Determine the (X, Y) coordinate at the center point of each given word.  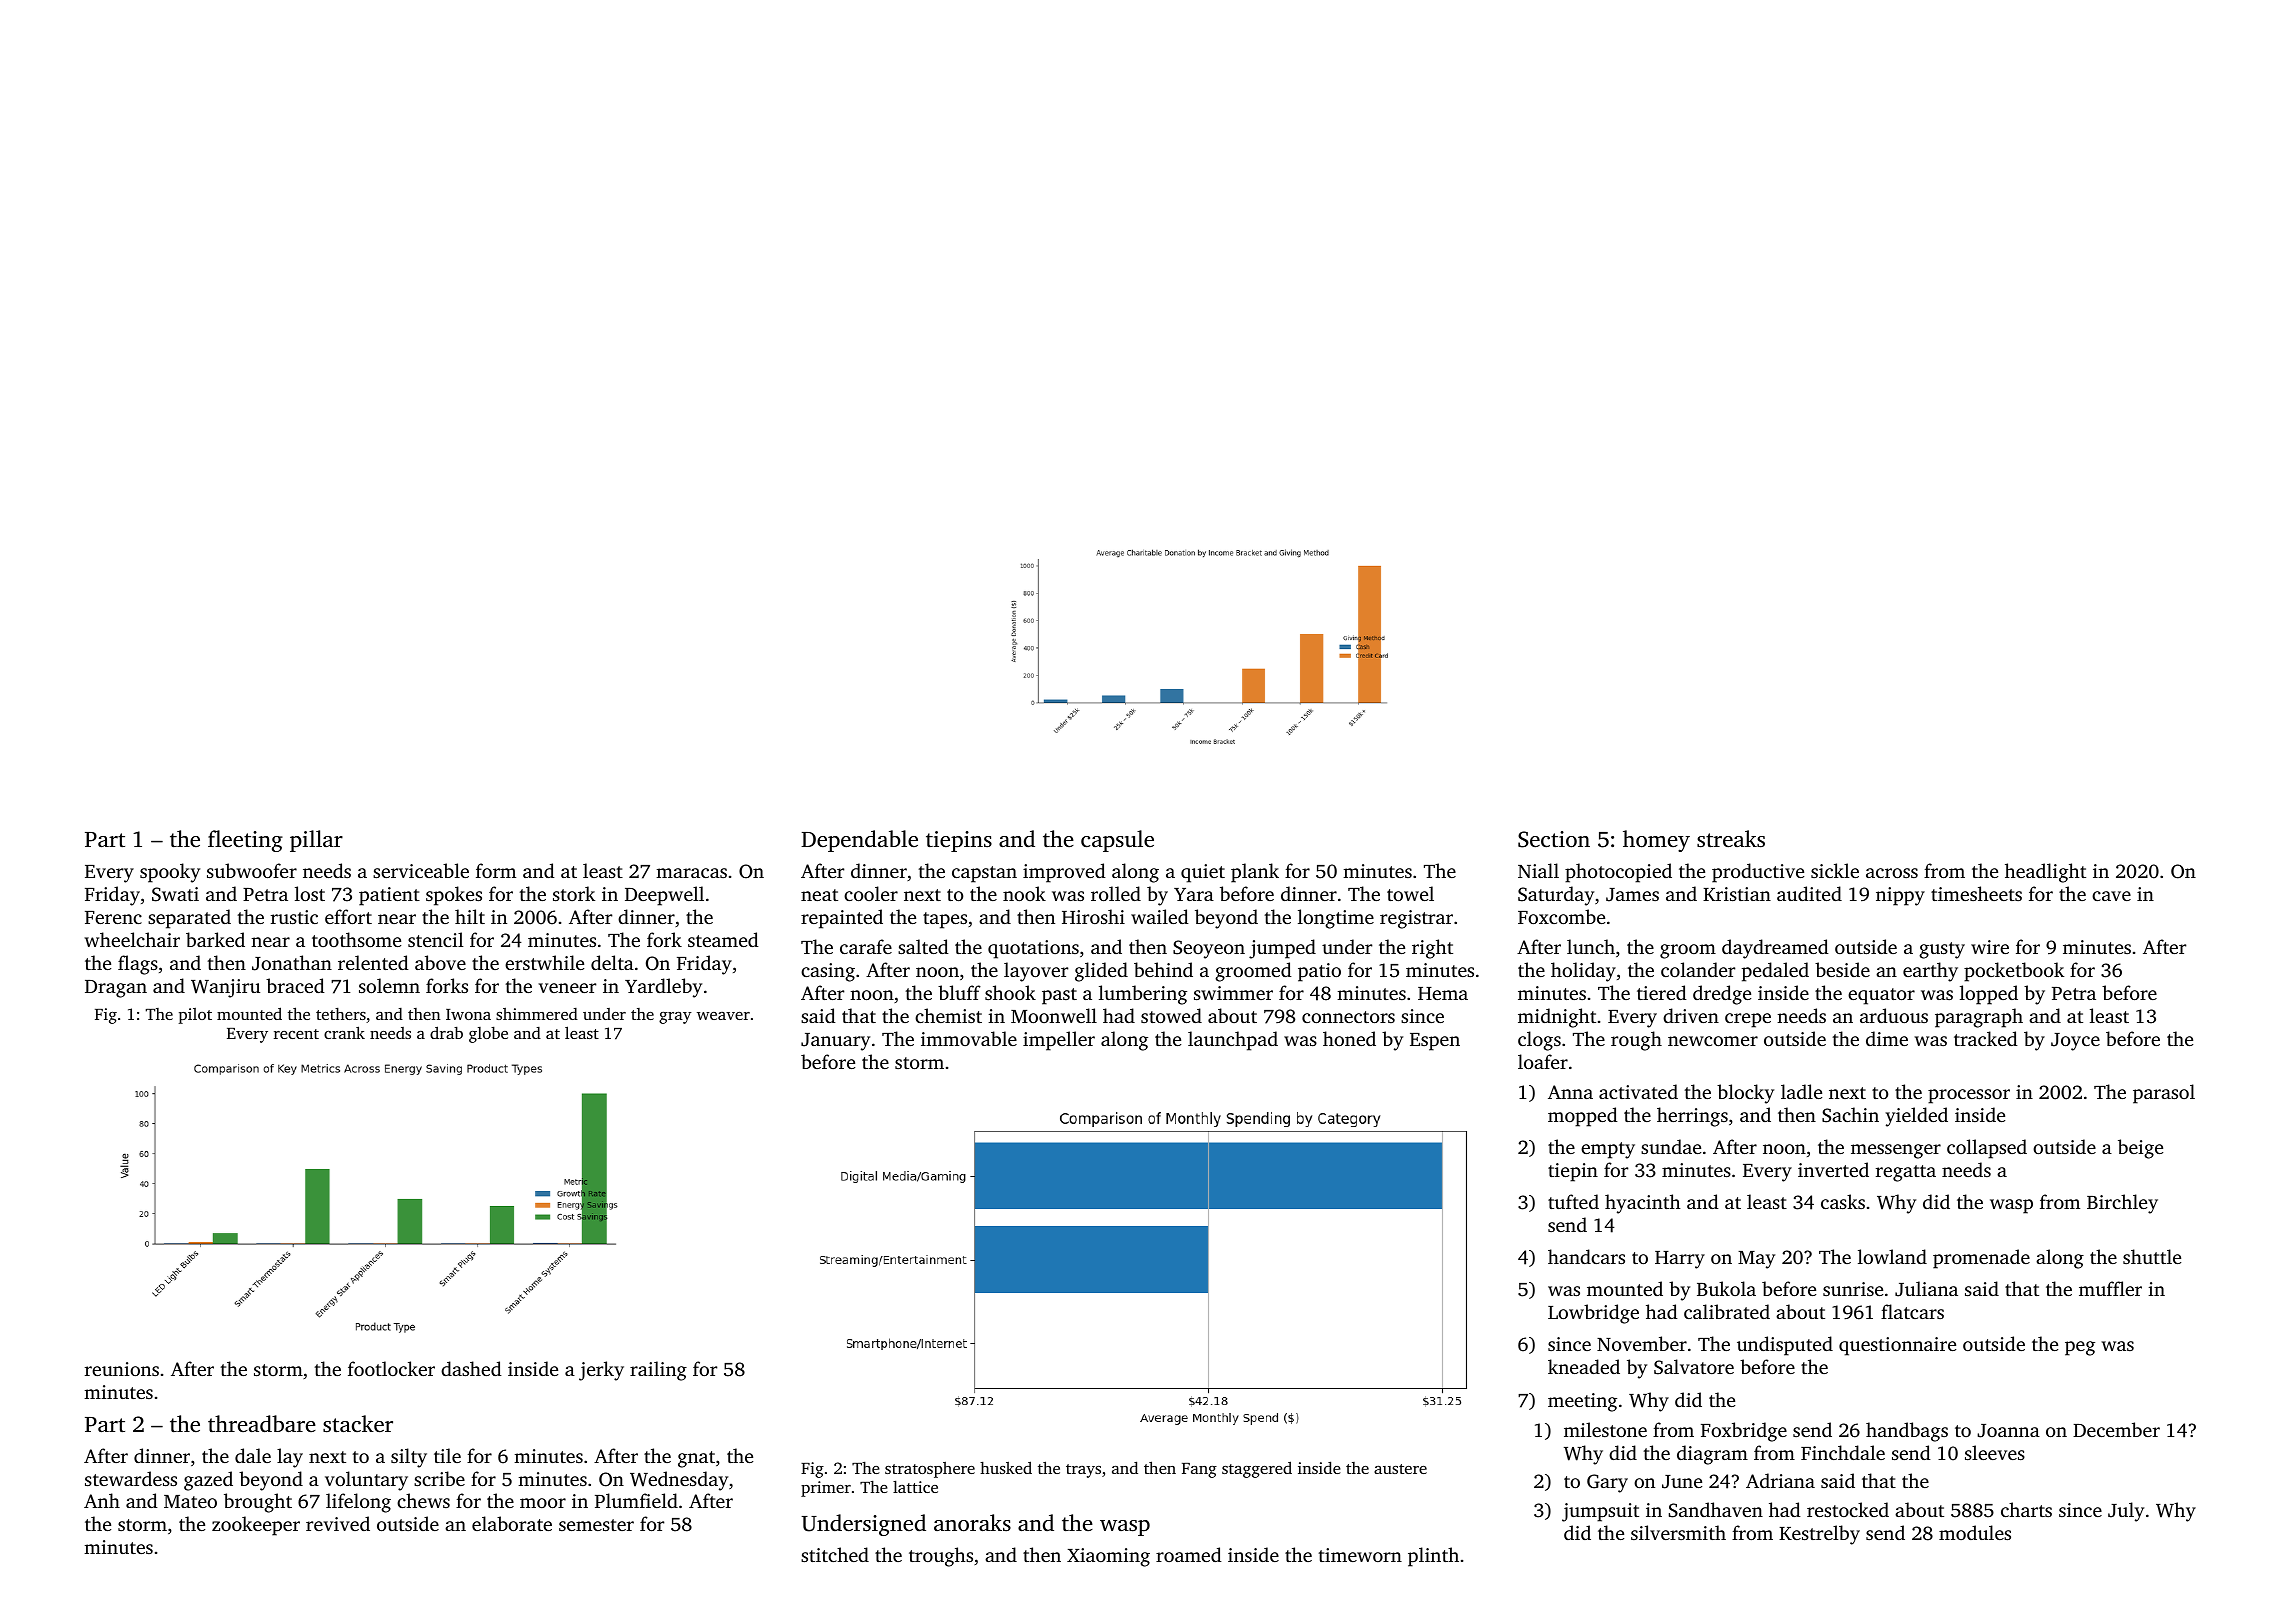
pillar (316, 841)
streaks (1731, 839)
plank (1255, 873)
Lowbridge (1593, 1314)
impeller (1059, 1041)
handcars (1586, 1256)
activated (1638, 1091)
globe (488, 1034)
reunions (122, 1369)
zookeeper (256, 1526)
